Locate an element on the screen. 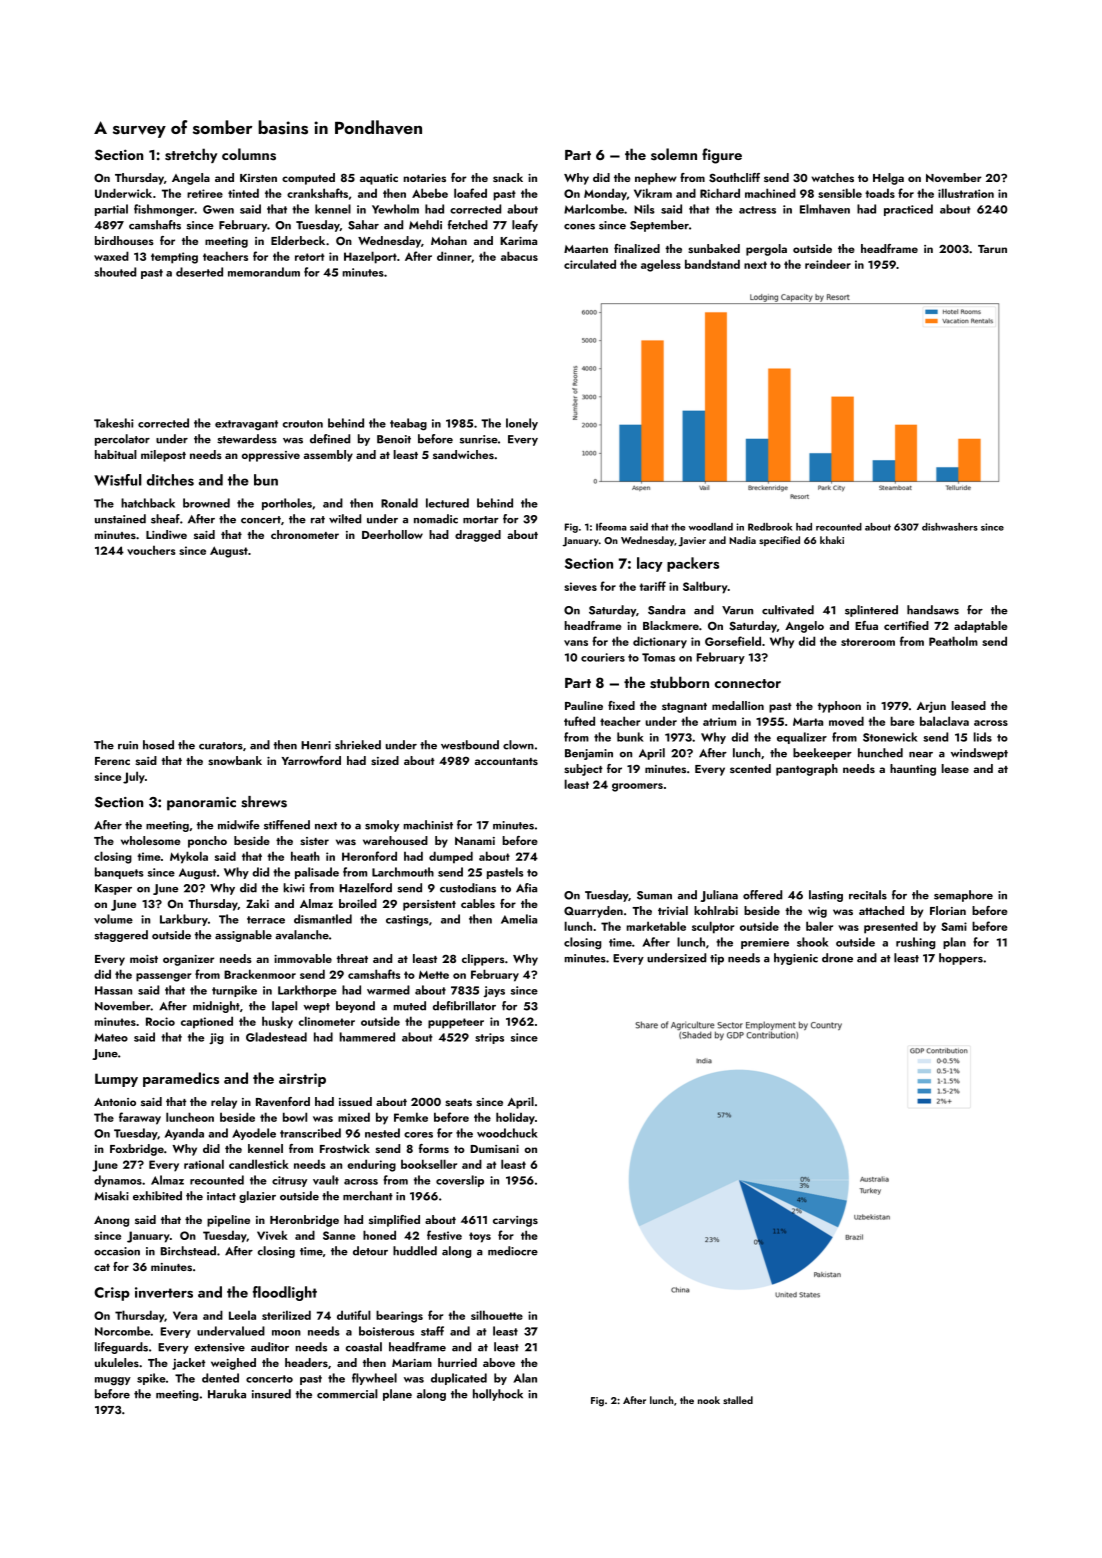 The height and width of the screenshot is (1558, 1102). midwife is located at coordinates (239, 825).
